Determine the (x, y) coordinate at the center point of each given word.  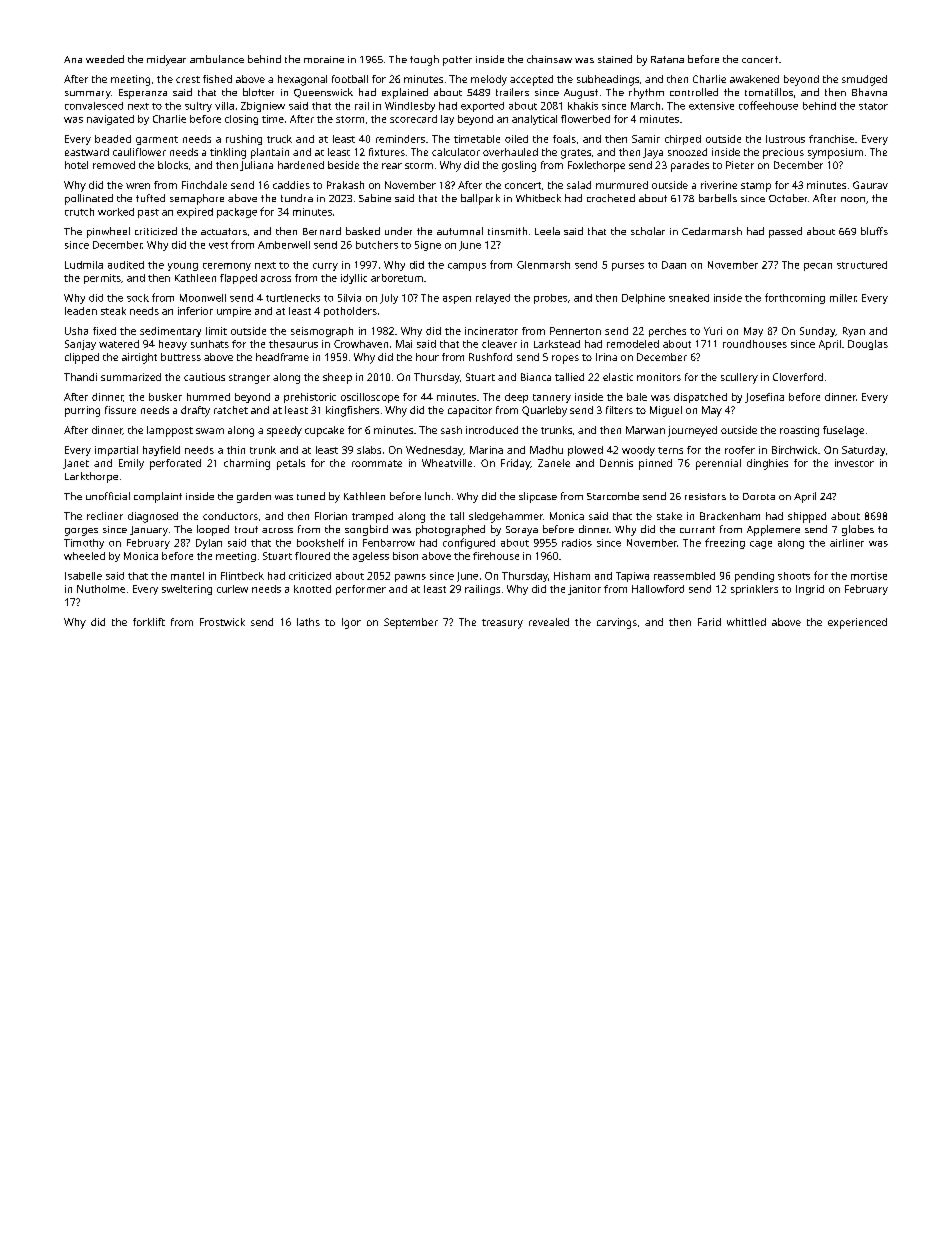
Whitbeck (538, 198)
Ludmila (84, 265)
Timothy (84, 544)
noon (853, 199)
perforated (175, 464)
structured (862, 265)
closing (241, 120)
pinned (655, 464)
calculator (456, 152)
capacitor (470, 411)
